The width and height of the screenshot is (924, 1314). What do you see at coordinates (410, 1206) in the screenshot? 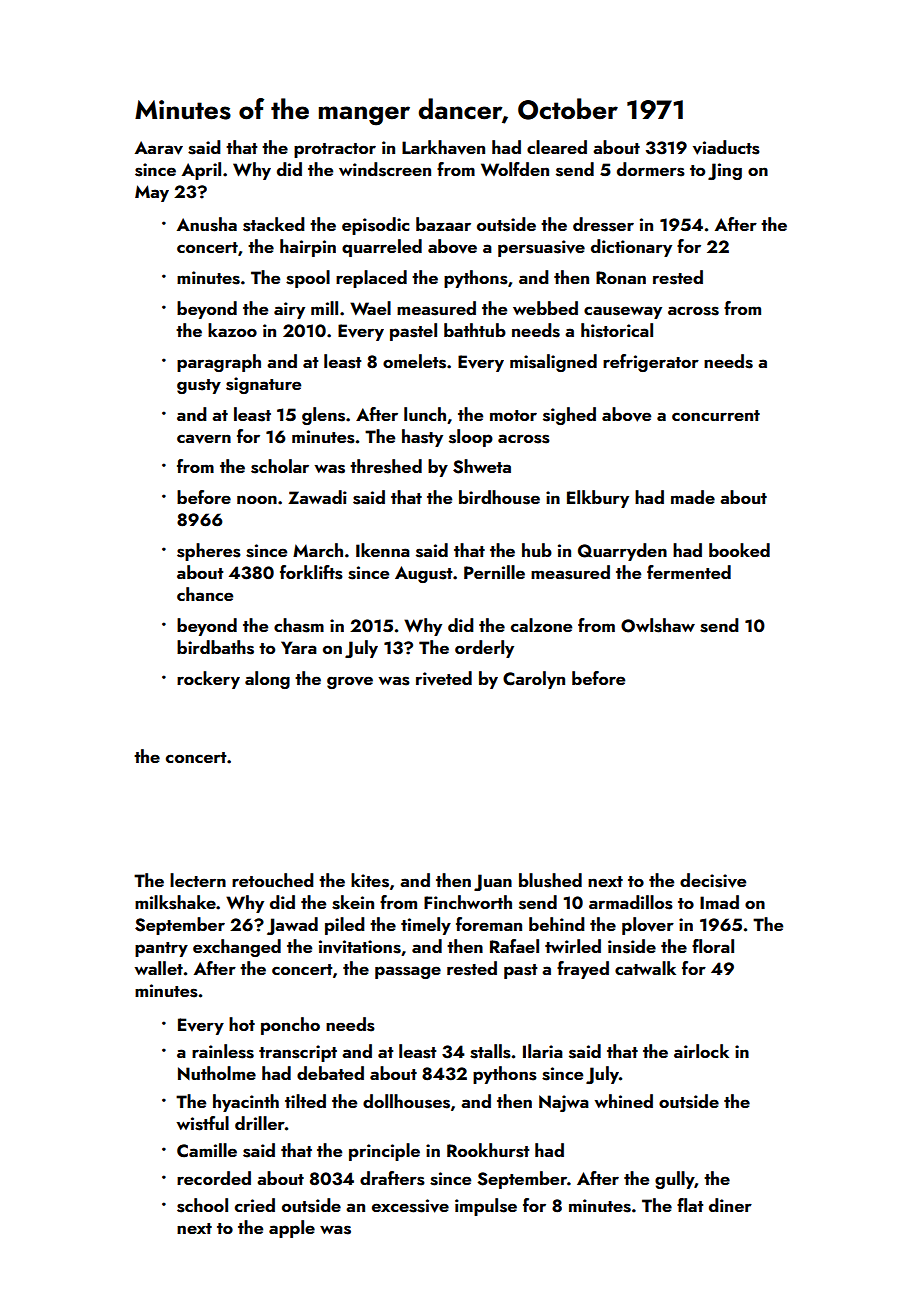
I see `excessive` at bounding box center [410, 1206].
